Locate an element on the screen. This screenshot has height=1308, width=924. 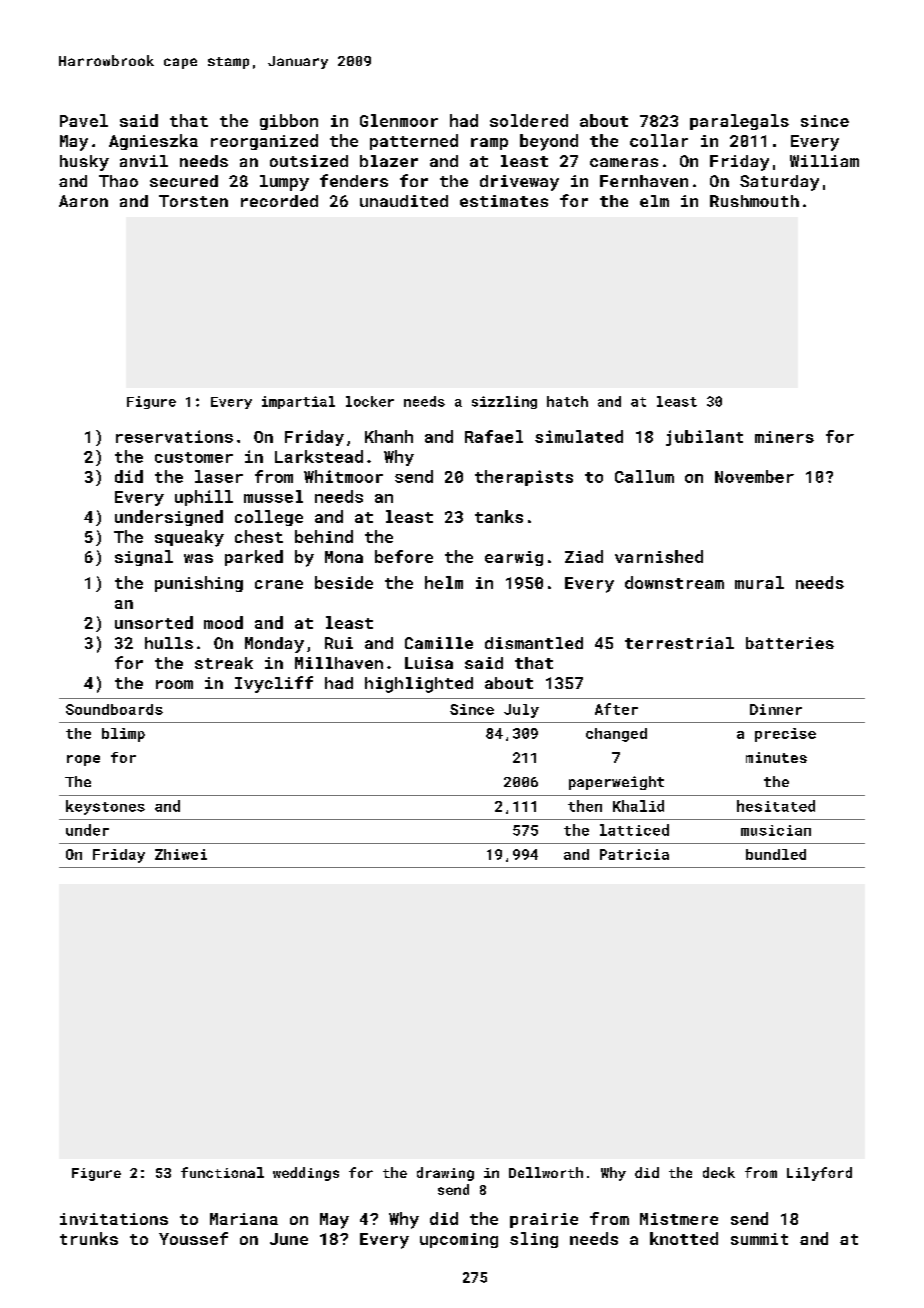
recorded is located at coordinates (279, 201).
